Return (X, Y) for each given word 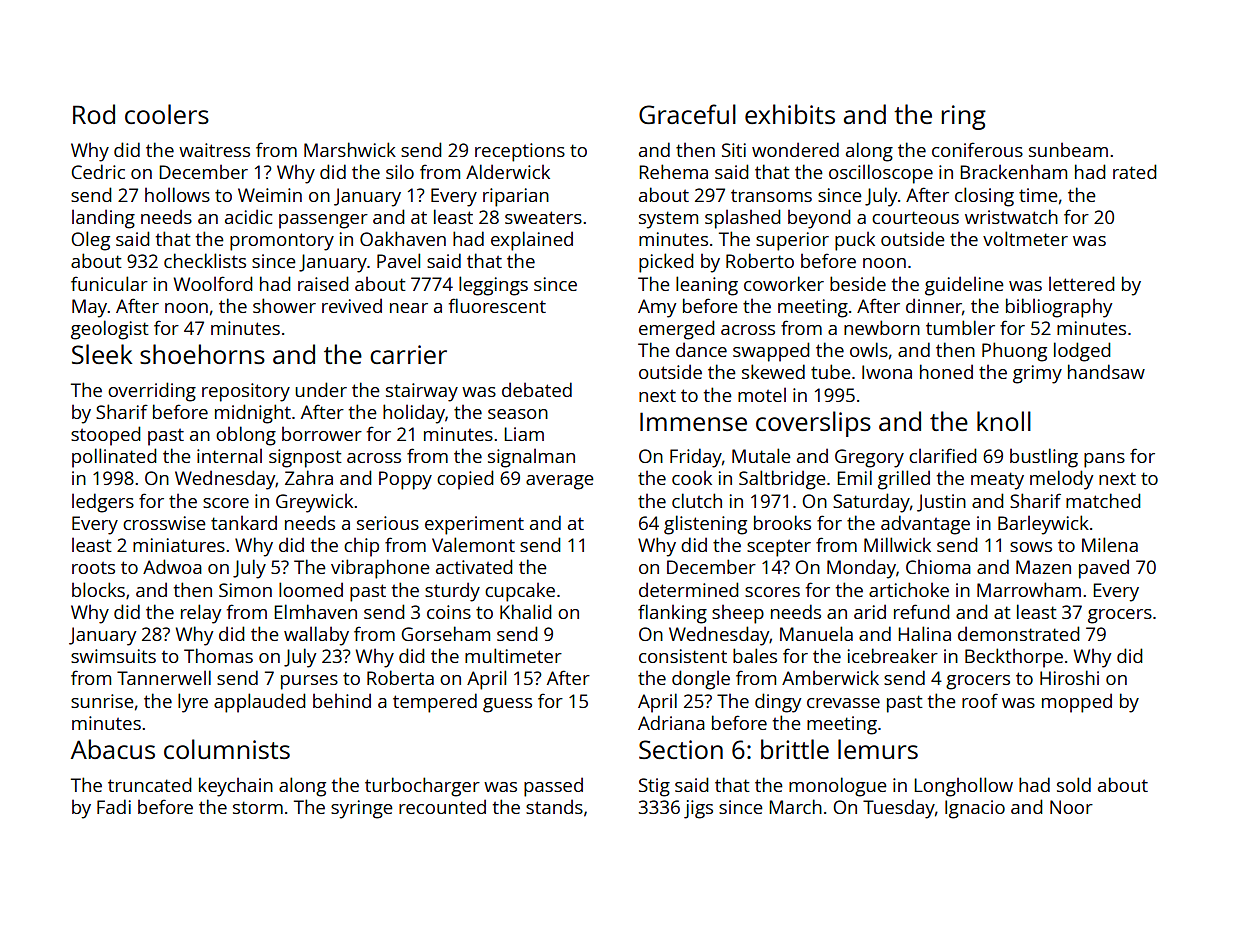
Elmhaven (315, 611)
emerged (677, 330)
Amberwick (830, 677)
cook (692, 478)
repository (246, 392)
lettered (1082, 283)
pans (1104, 460)
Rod (94, 114)
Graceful (687, 114)
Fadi (114, 806)
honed (946, 371)
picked (666, 263)
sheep (738, 614)
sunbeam (1068, 150)
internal (229, 455)
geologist (110, 330)
